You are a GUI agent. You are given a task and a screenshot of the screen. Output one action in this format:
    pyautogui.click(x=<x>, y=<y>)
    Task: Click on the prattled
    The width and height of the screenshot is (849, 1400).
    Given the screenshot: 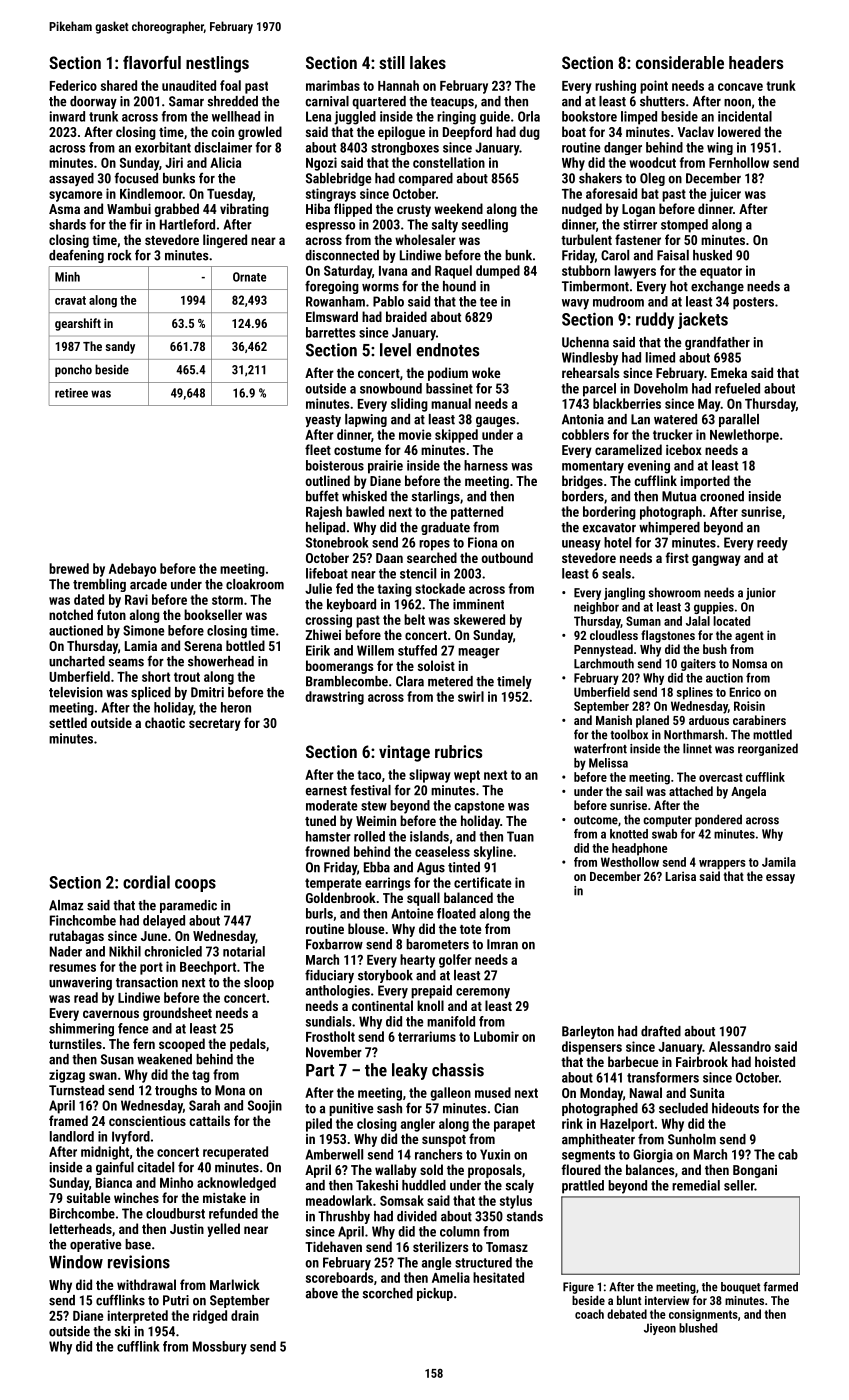 What is the action you would take?
    pyautogui.click(x=583, y=1187)
